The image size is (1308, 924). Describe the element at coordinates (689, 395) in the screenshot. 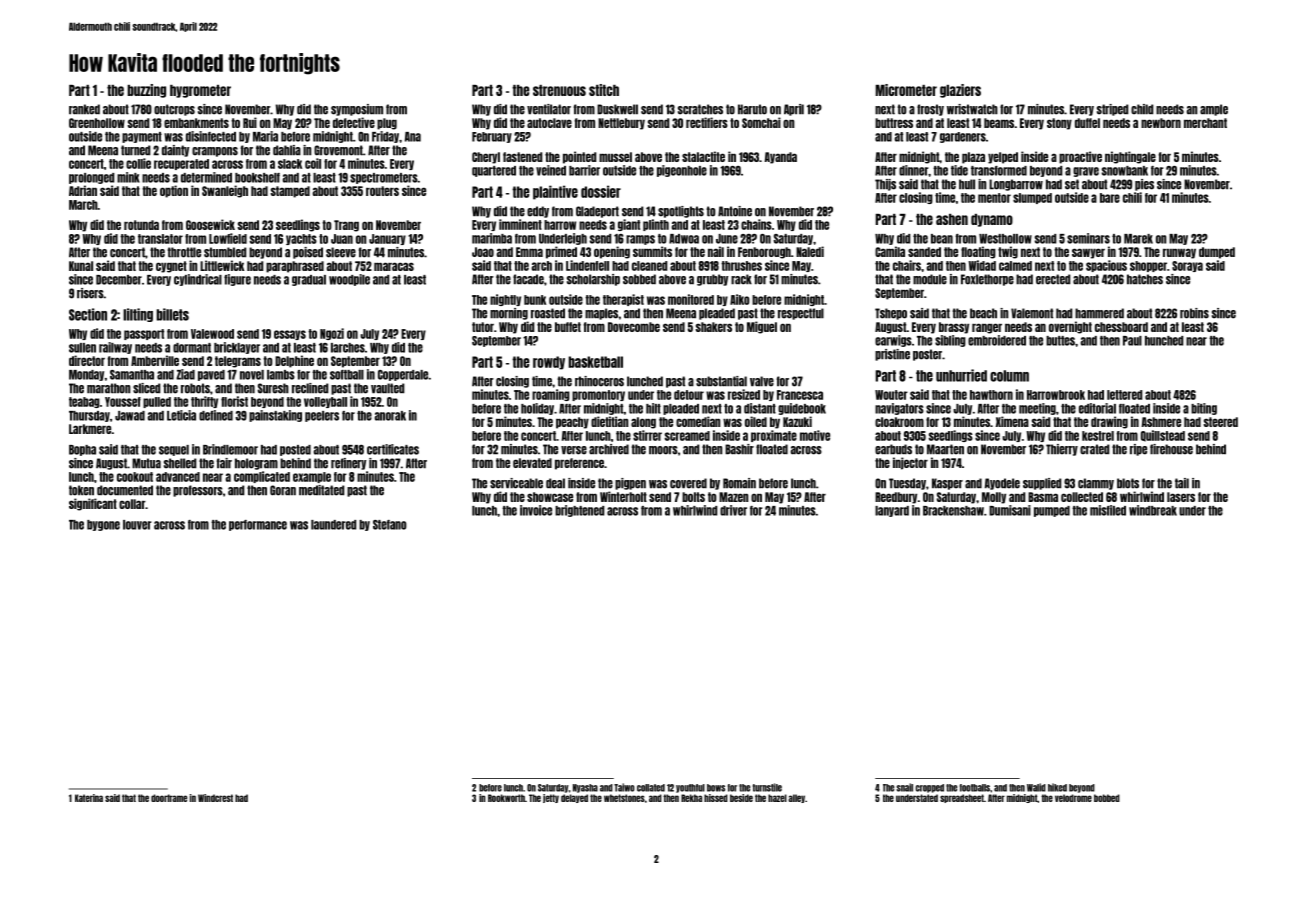

I see `detour` at that location.
